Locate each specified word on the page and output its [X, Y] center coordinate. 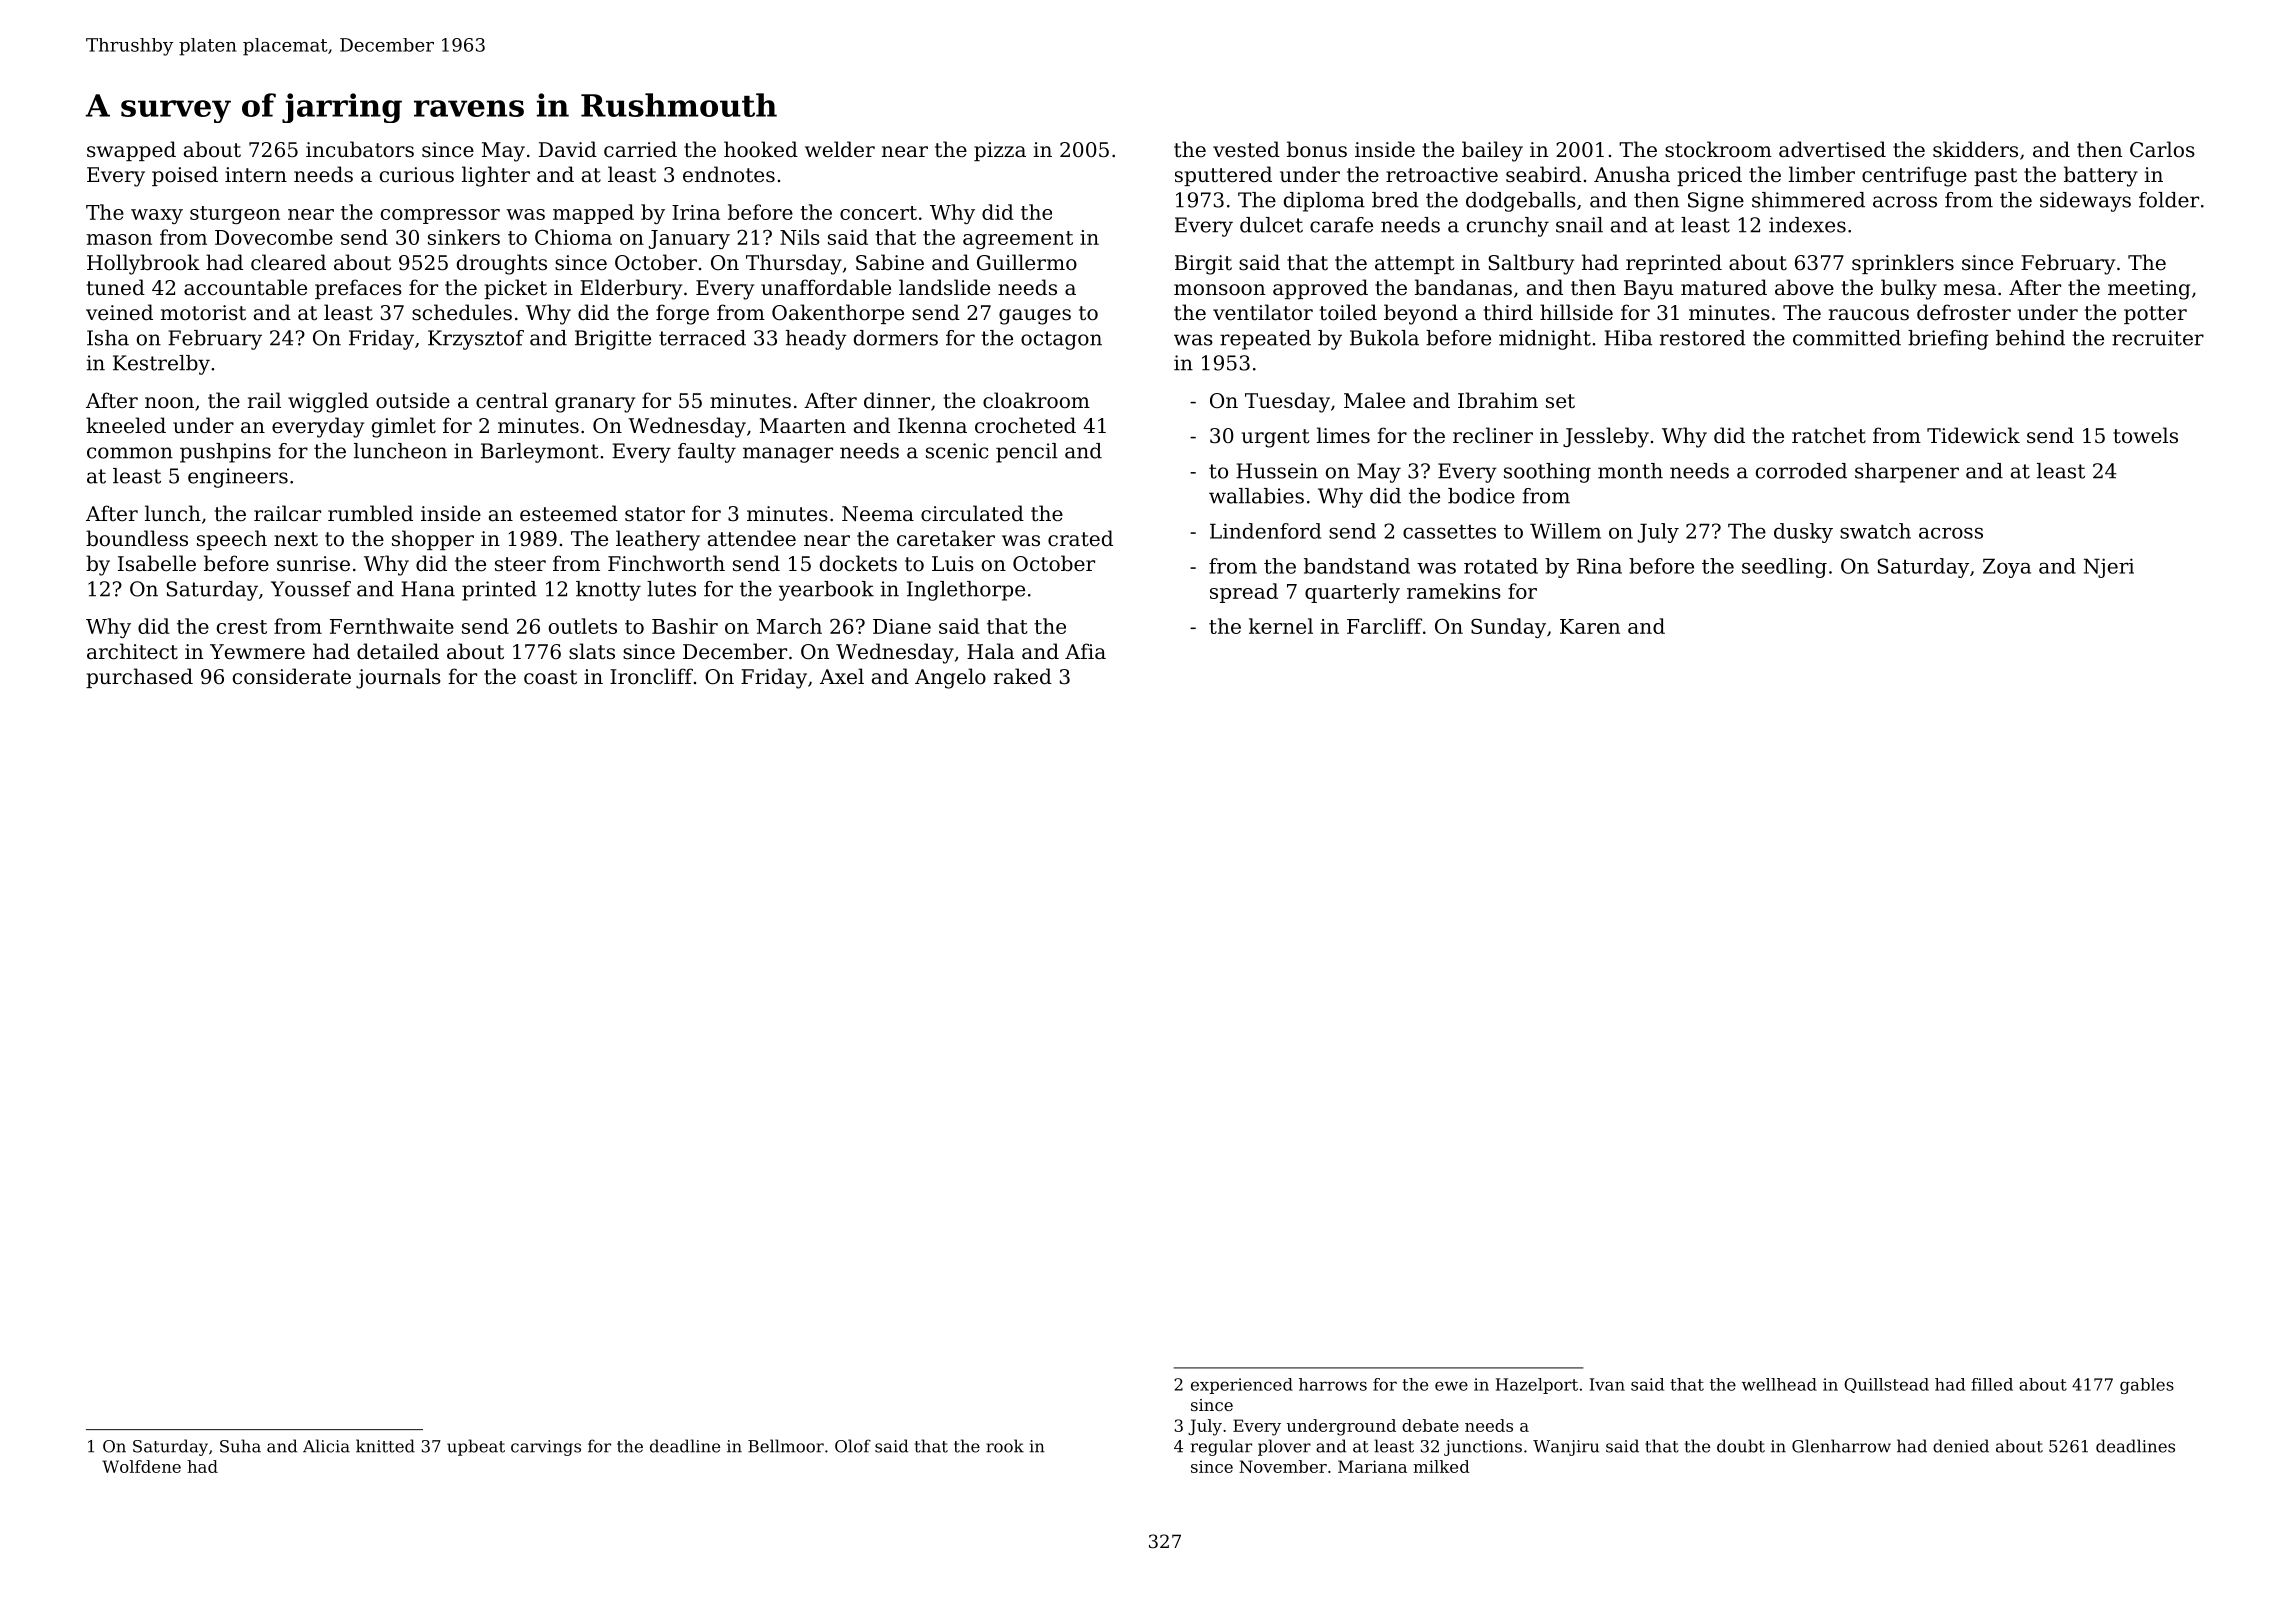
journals [398, 678]
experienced [1242, 1386]
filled [1992, 1384]
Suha [240, 1446]
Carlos [2162, 149]
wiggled [328, 402]
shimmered [1808, 200]
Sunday [1508, 628]
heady [816, 340]
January [689, 239]
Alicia [326, 1446]
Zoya [2007, 568]
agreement [1018, 240]
